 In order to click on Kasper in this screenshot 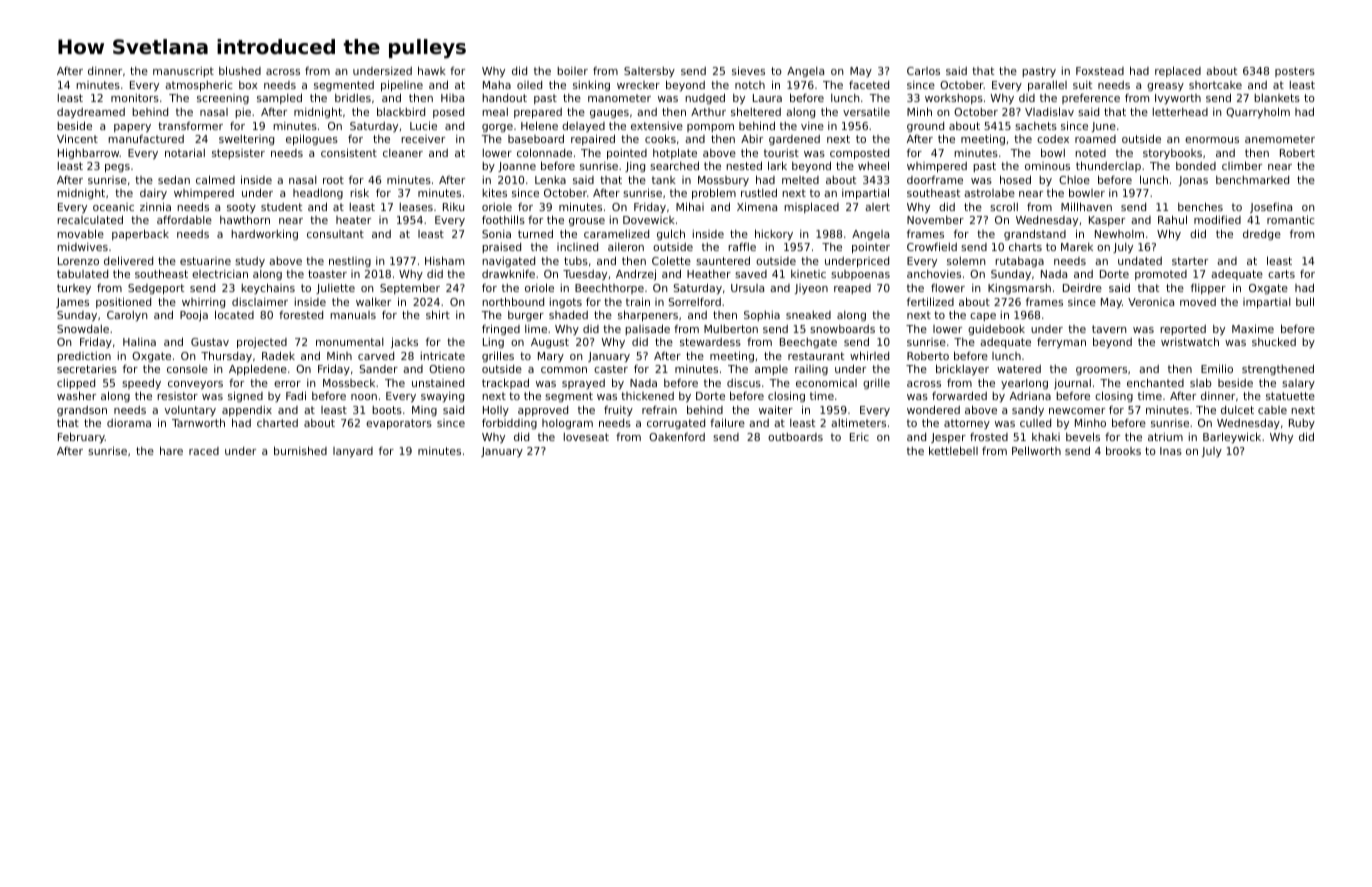, I will do `click(1107, 221)`.
